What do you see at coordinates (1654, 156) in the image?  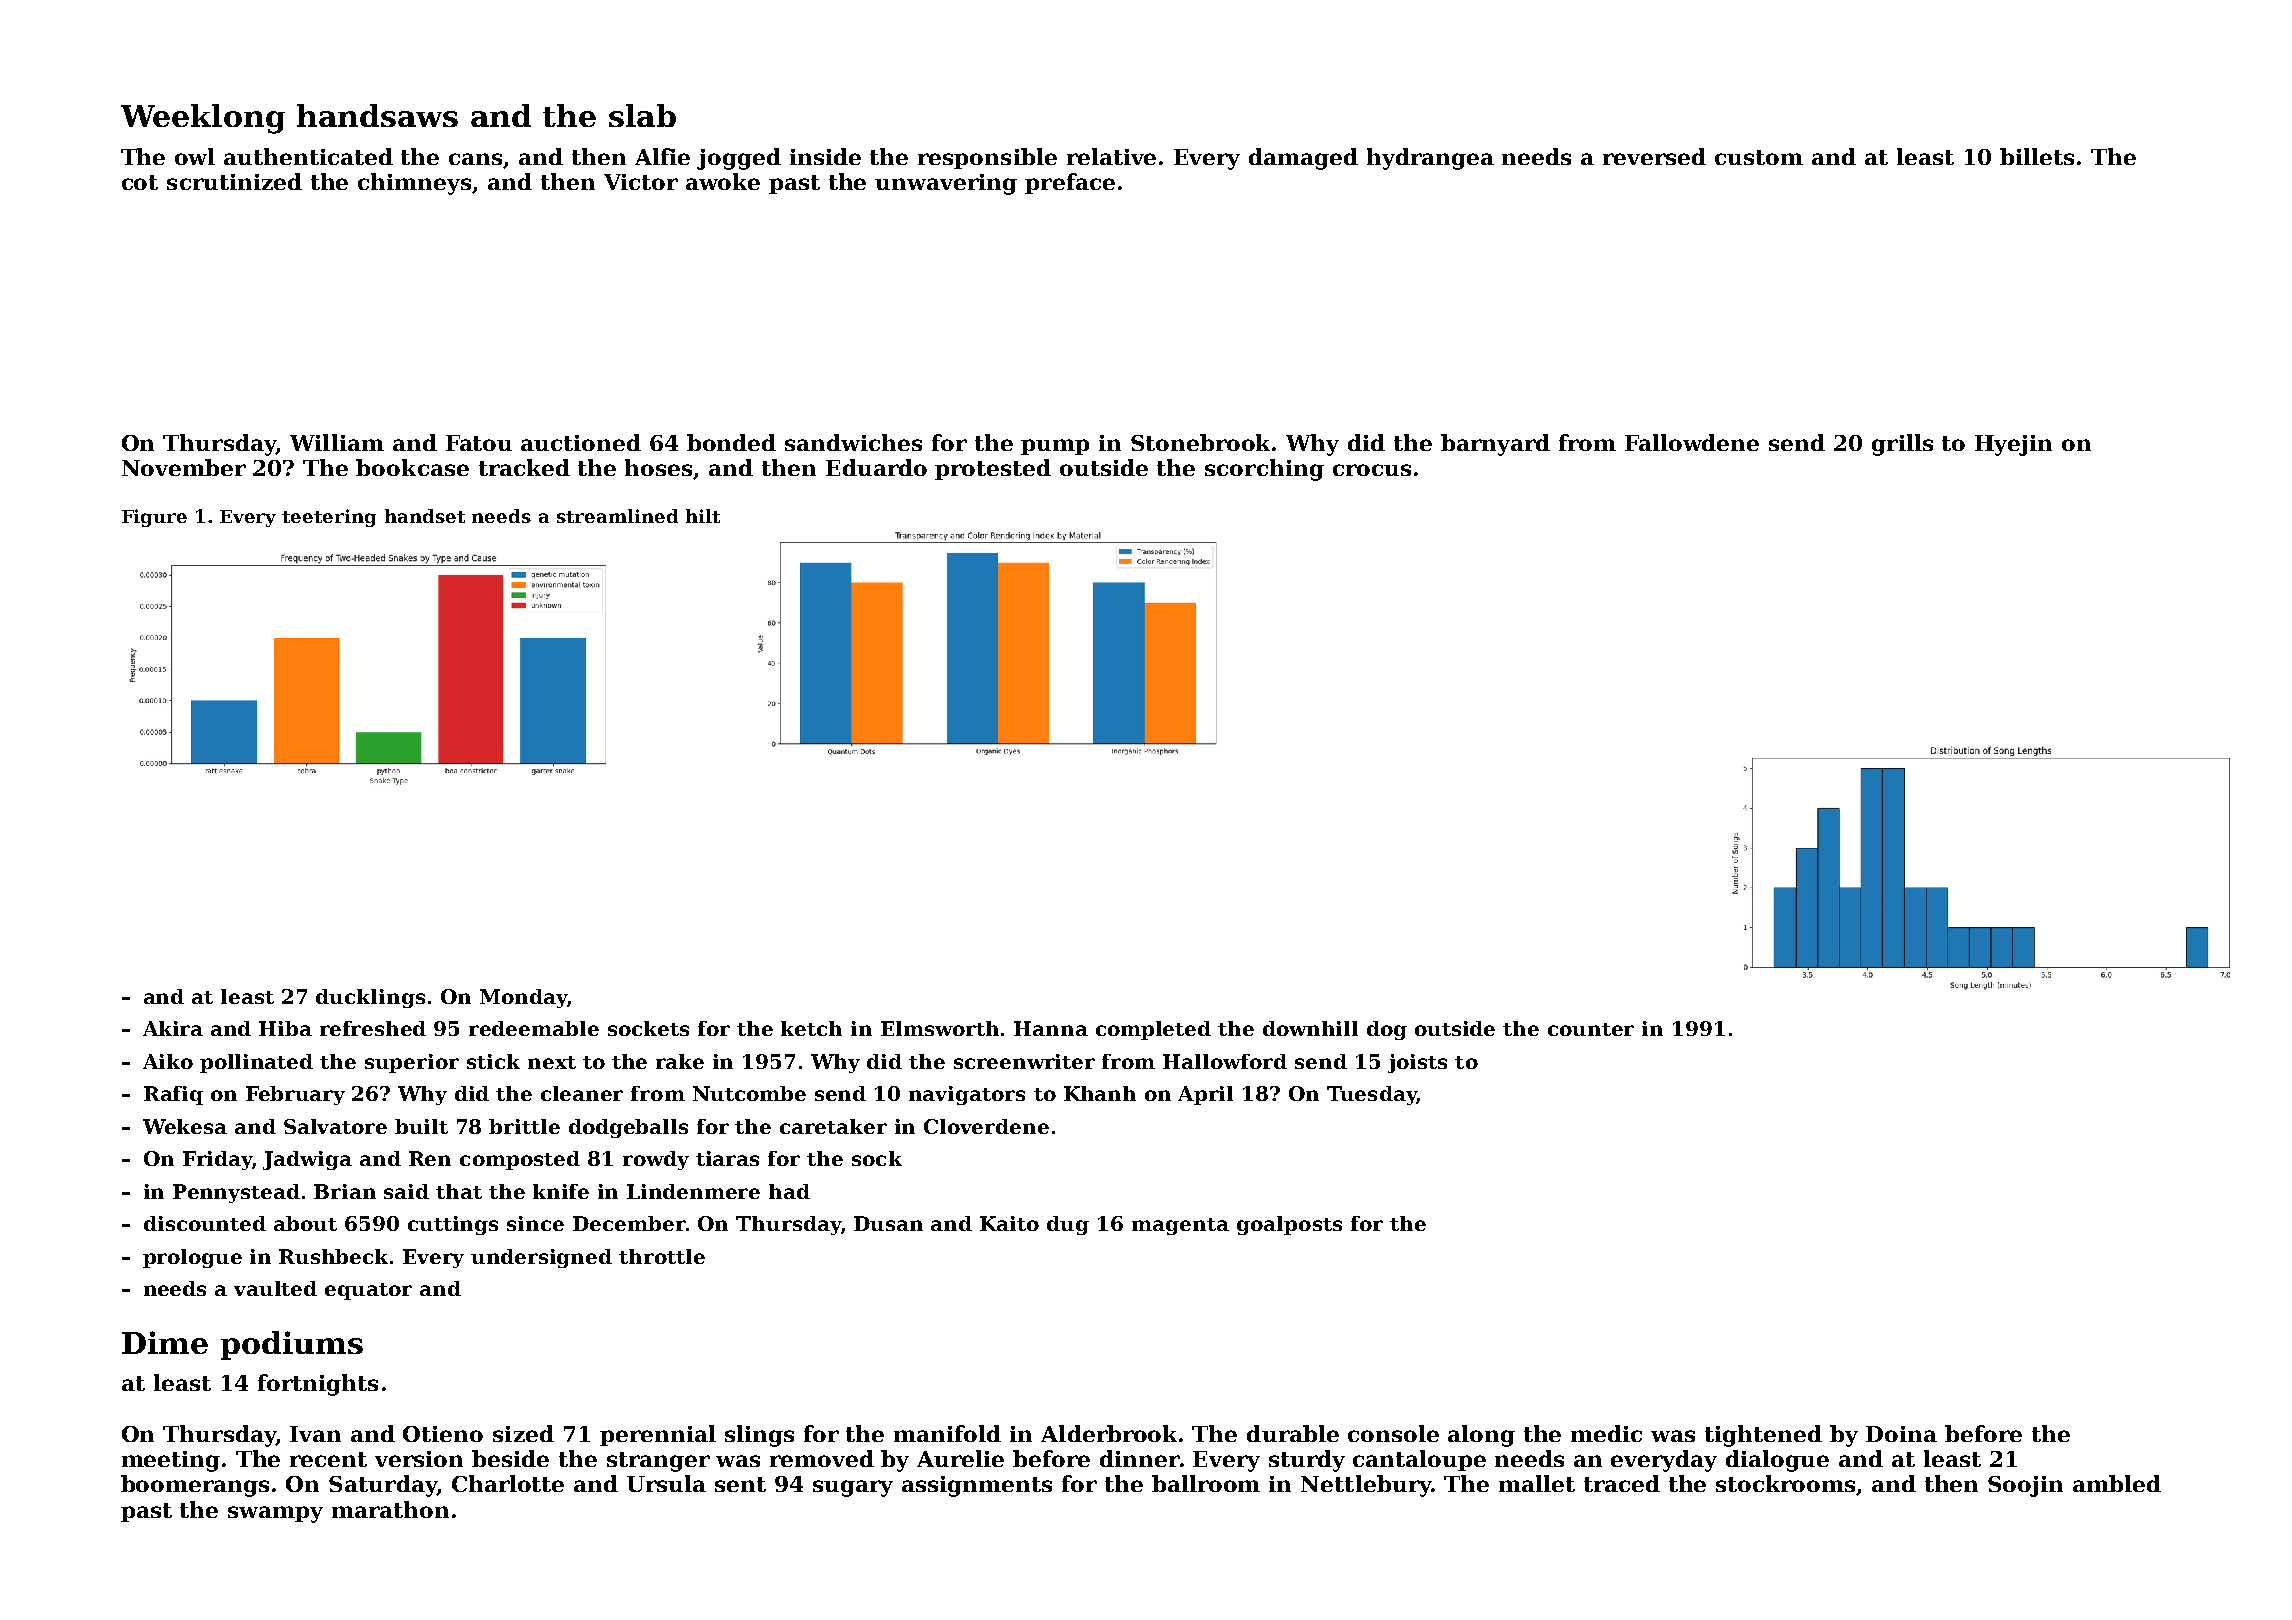 I see `reversed` at bounding box center [1654, 156].
